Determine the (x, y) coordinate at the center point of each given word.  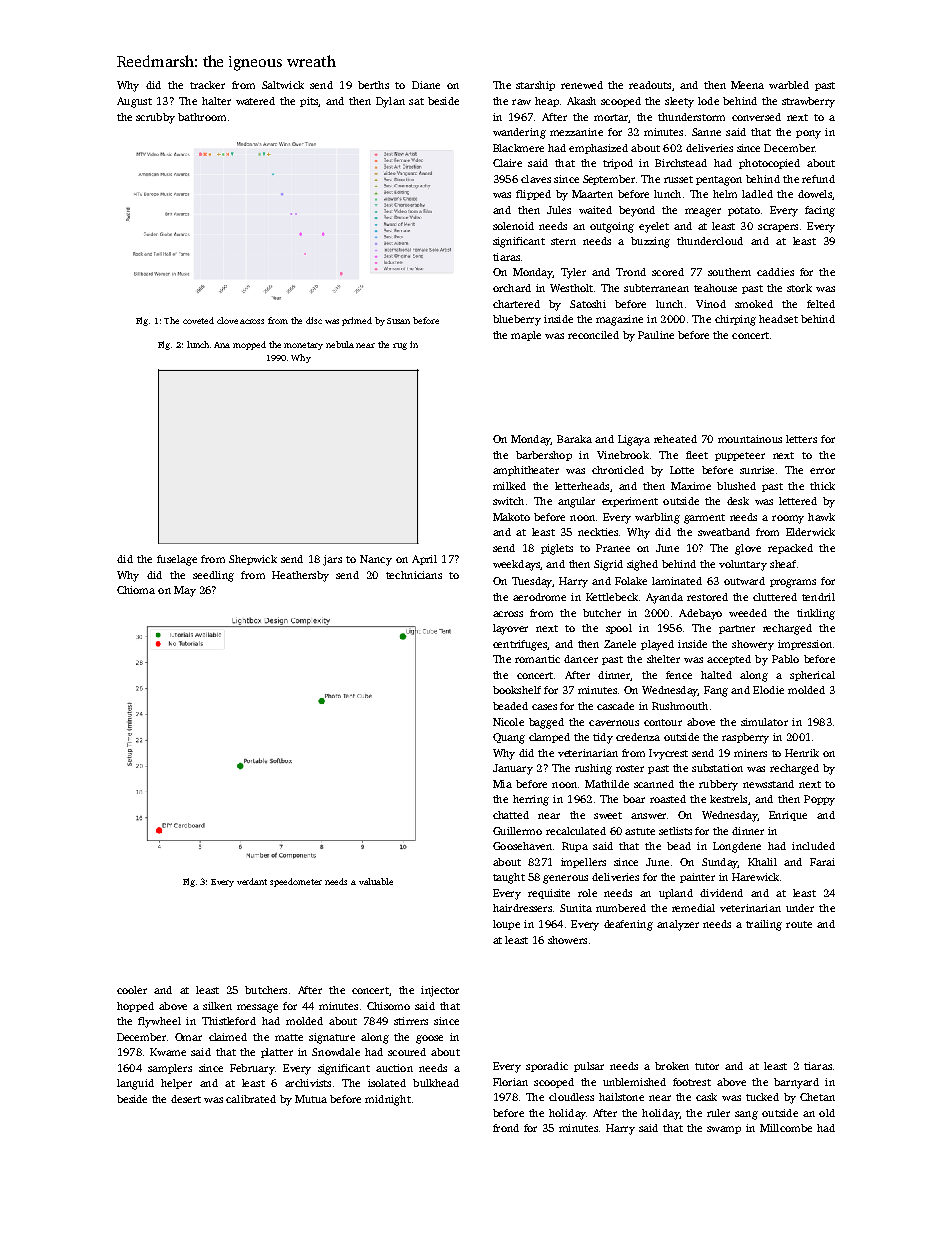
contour (663, 722)
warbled (789, 85)
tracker (207, 85)
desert (186, 1099)
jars (332, 560)
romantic (537, 659)
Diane (426, 85)
